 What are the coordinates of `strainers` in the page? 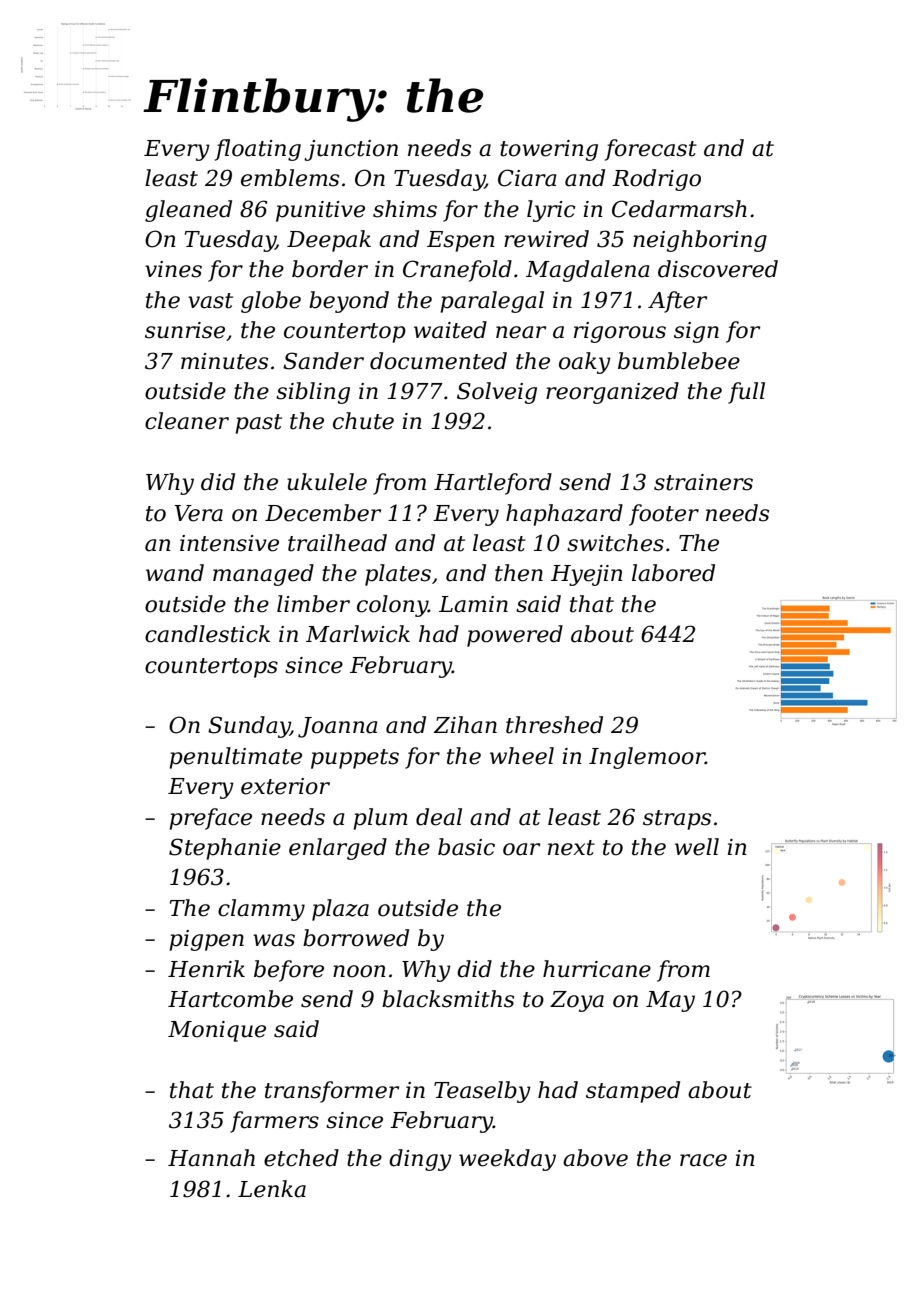 It's located at (703, 482).
